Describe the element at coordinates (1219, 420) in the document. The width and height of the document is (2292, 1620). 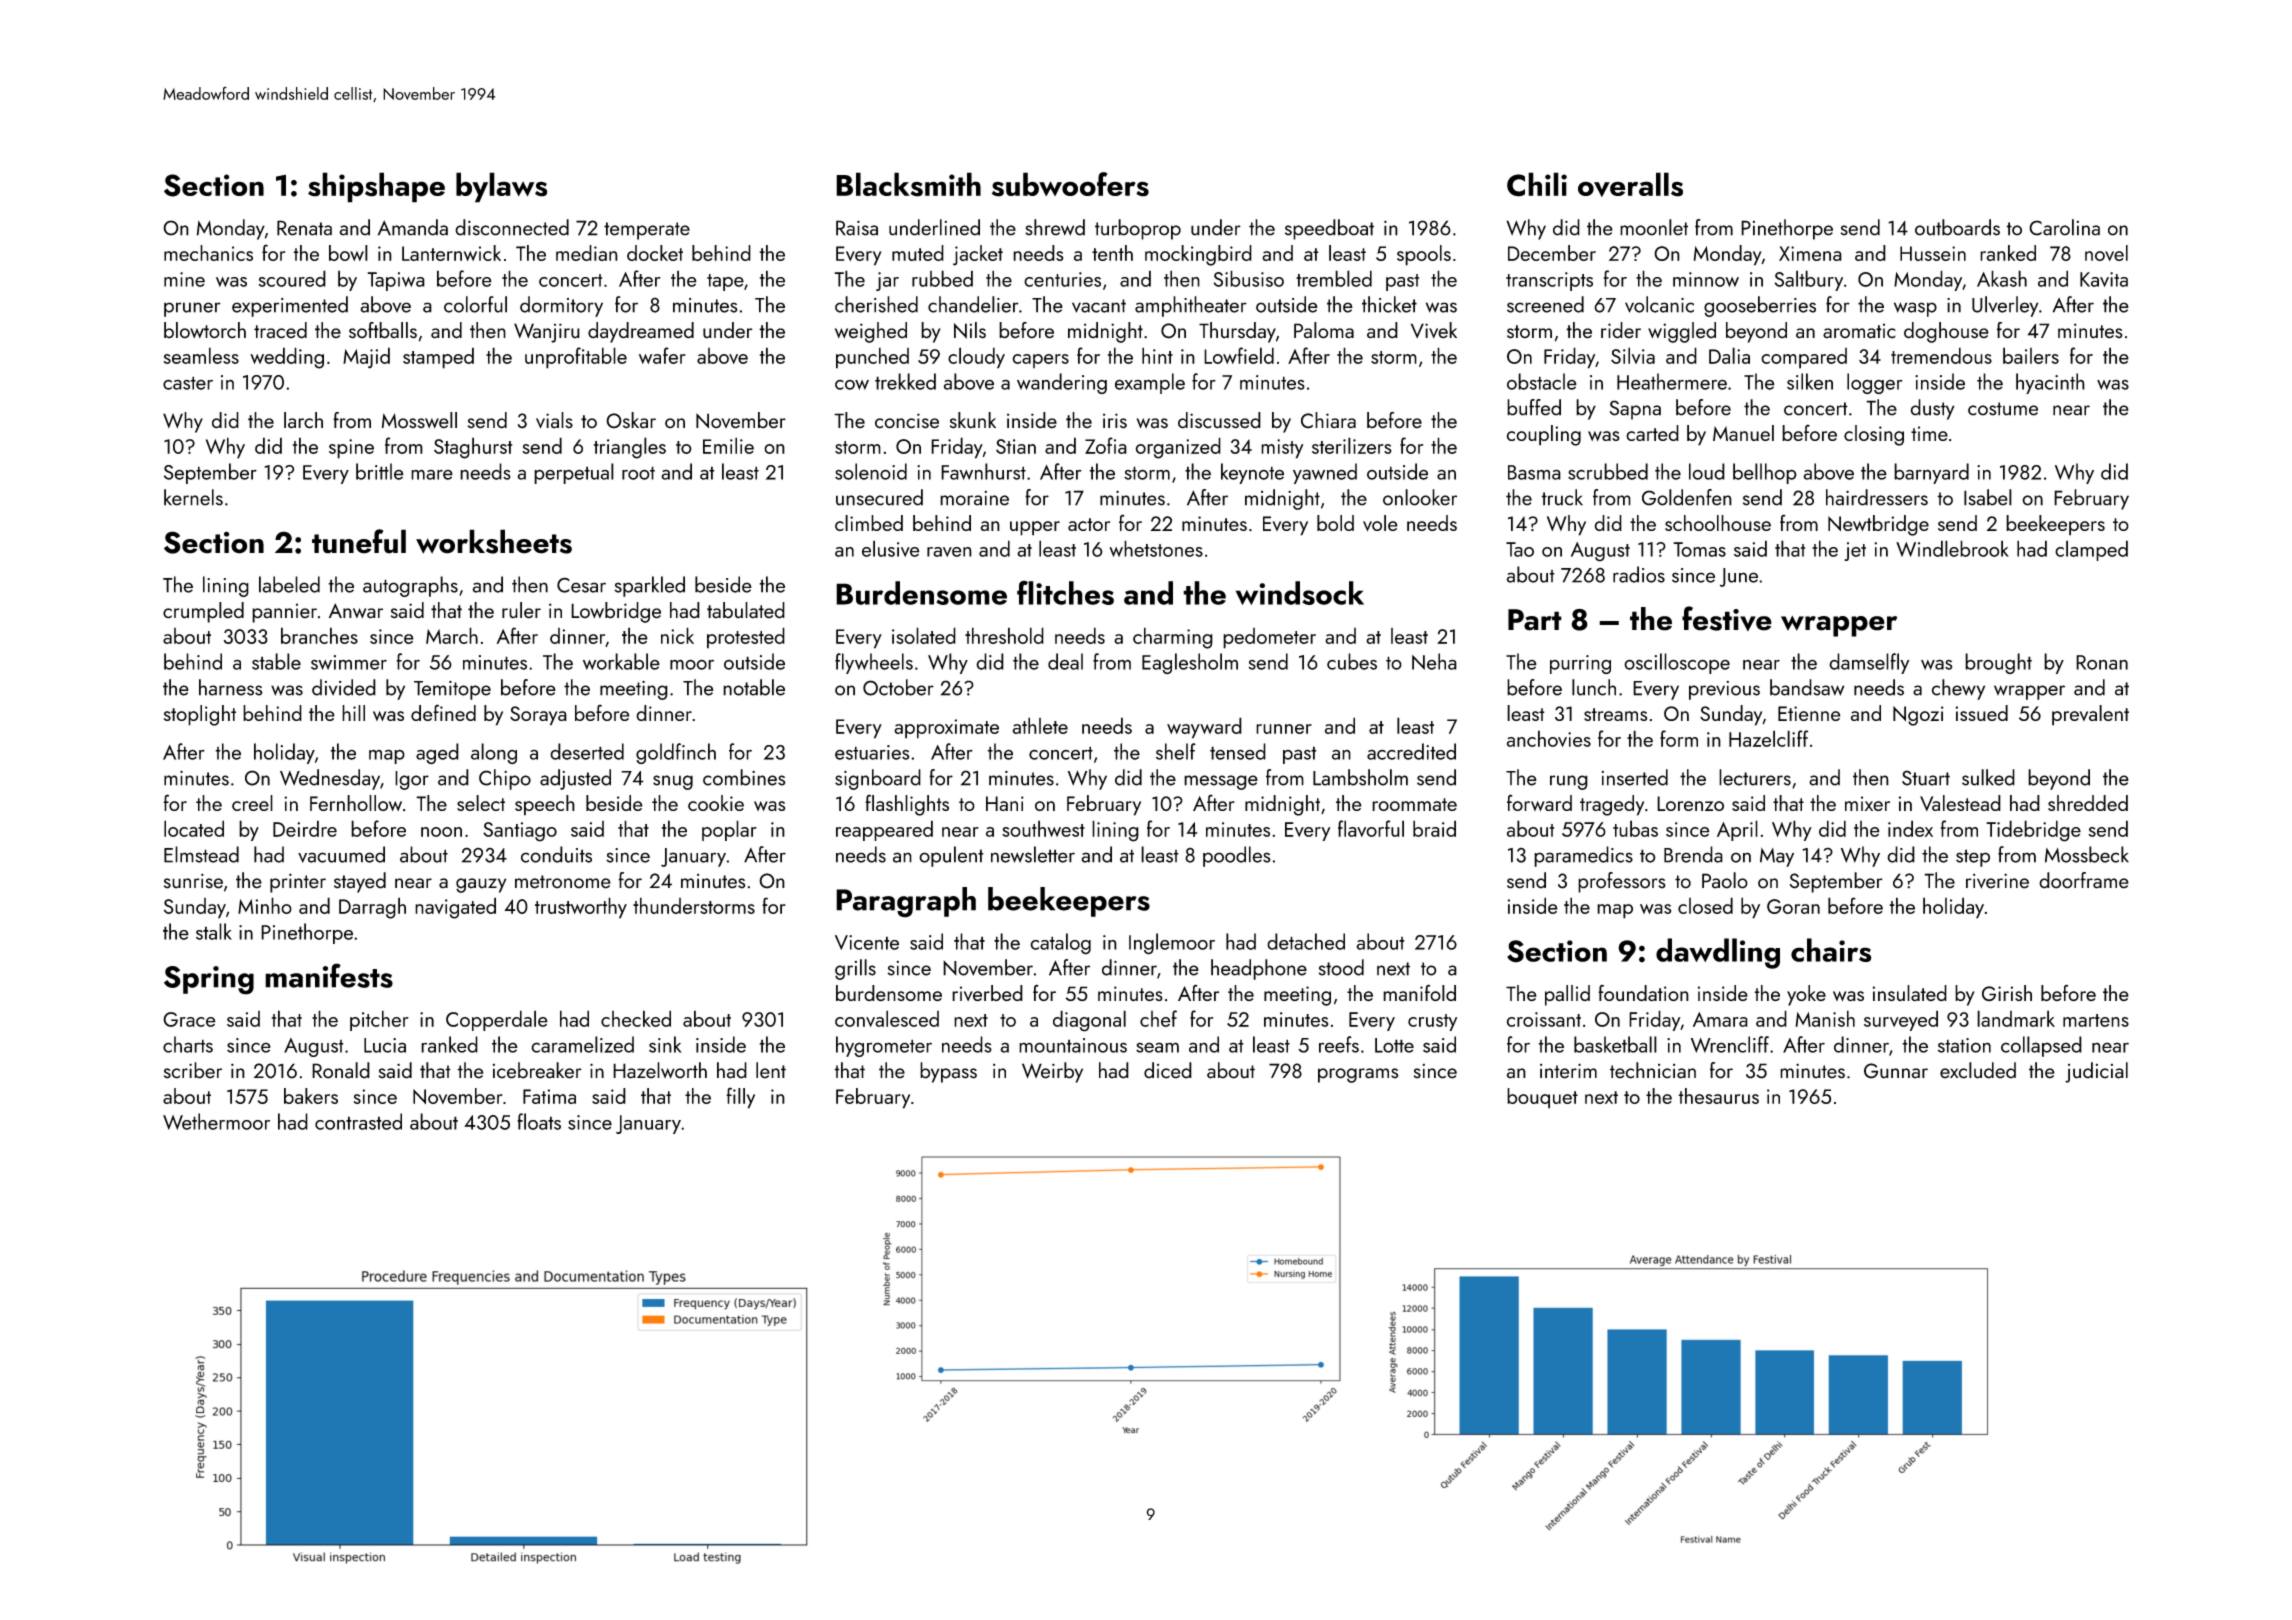
I see `discussed` at that location.
